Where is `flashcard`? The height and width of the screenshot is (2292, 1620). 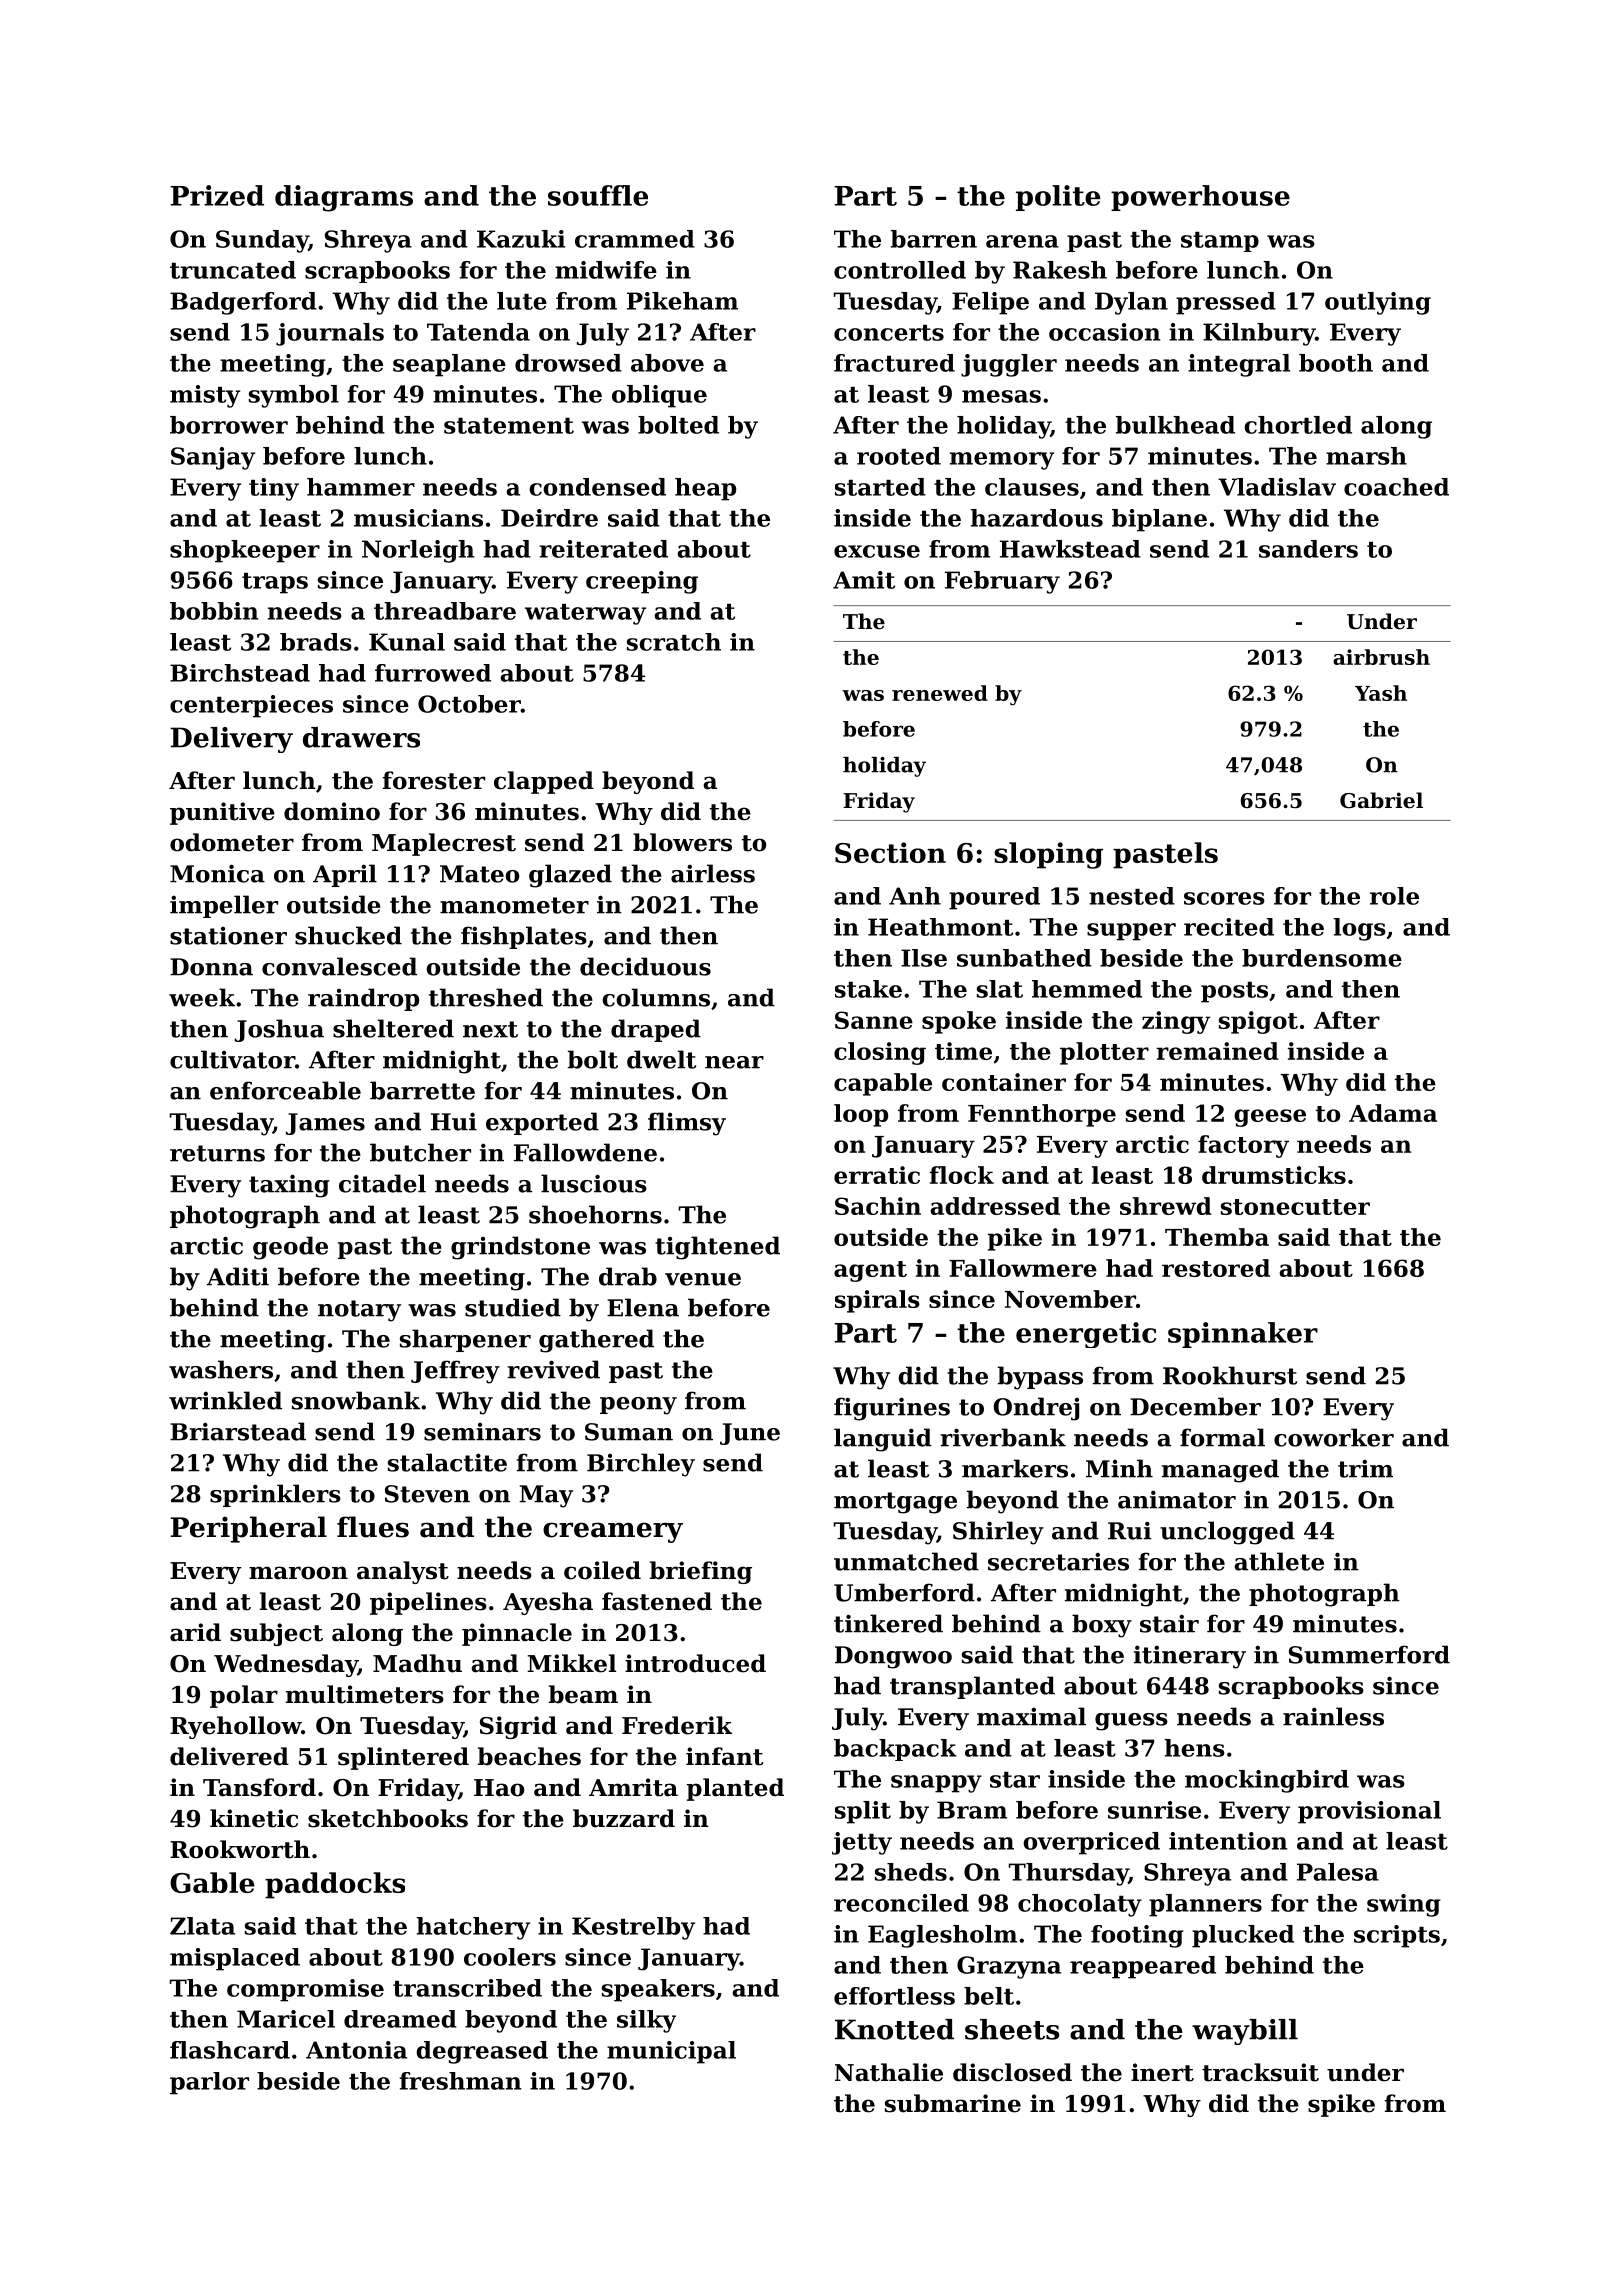 flashcard is located at coordinates (230, 2050).
